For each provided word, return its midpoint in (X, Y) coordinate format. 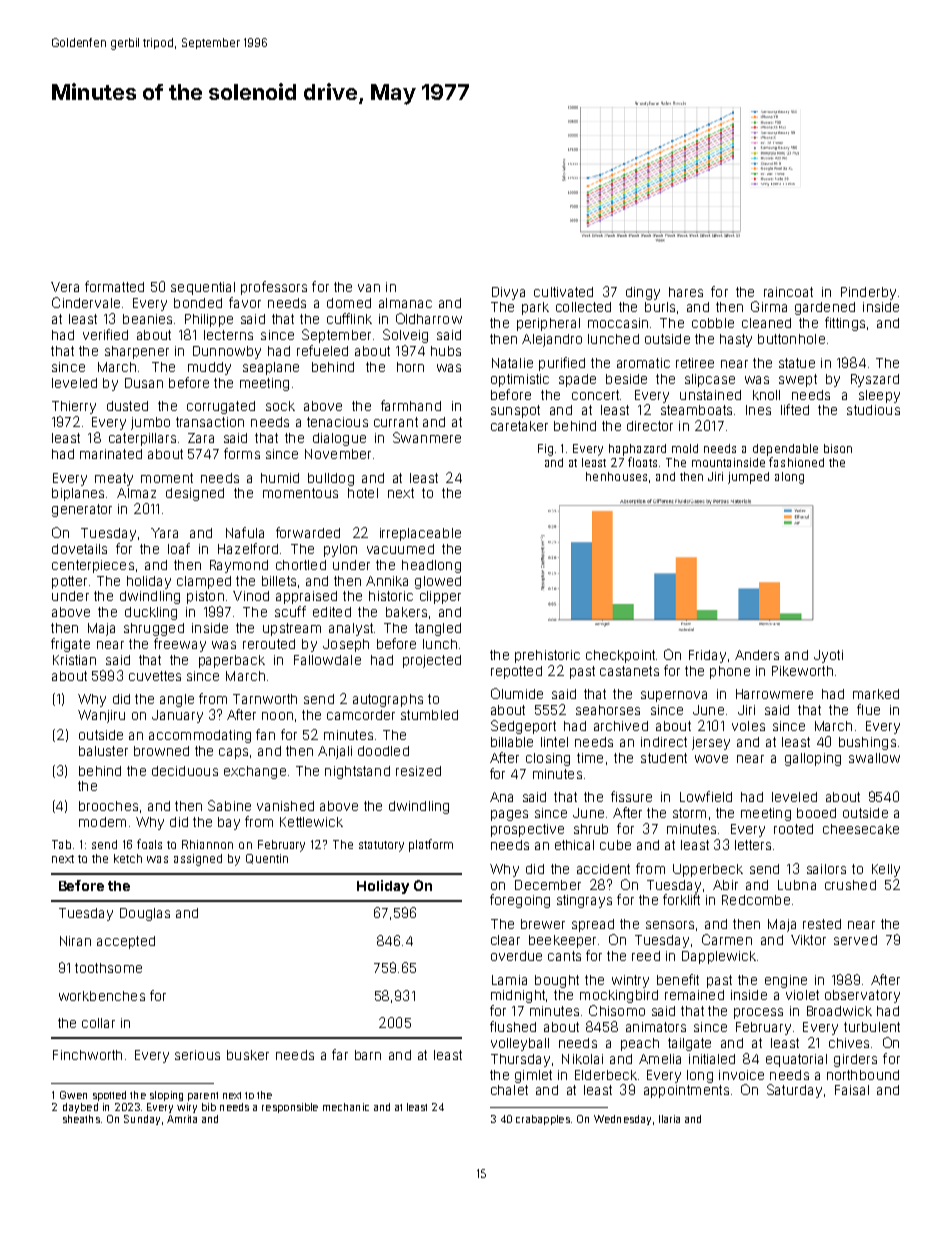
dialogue (339, 439)
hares (686, 292)
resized (418, 771)
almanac (405, 303)
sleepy (879, 396)
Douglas (145, 914)
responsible (290, 1108)
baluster (103, 751)
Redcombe (756, 900)
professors (274, 288)
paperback (232, 661)
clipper (440, 597)
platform (431, 845)
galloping (813, 759)
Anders (757, 655)
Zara (201, 438)
